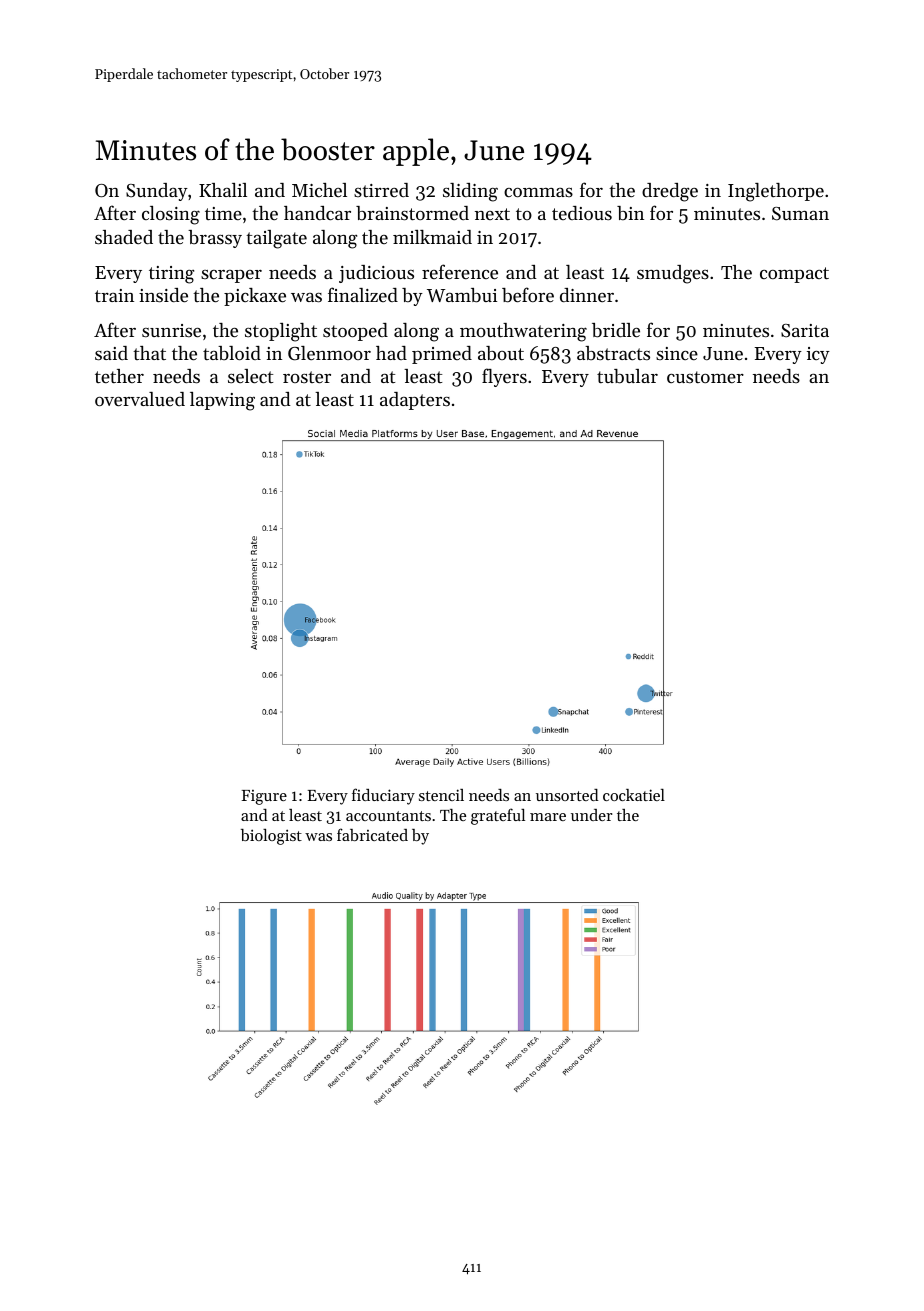  I want to click on customer, so click(705, 377).
